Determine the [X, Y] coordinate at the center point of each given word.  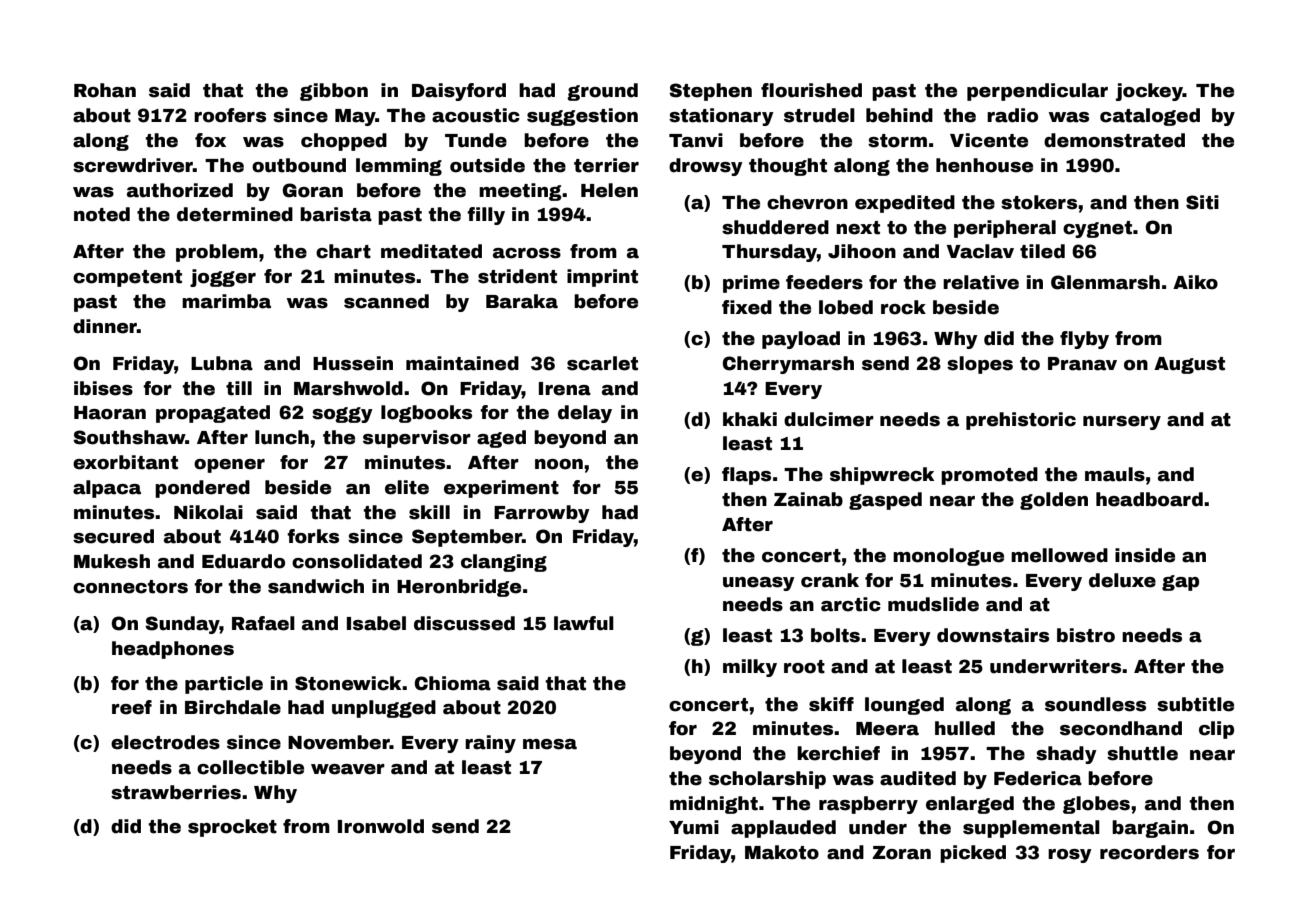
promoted [989, 476]
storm [897, 141]
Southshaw [129, 437]
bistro [1086, 635]
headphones [173, 650]
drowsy [706, 167]
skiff [831, 704]
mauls [1115, 474]
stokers [1039, 202]
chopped [344, 142]
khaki [750, 419]
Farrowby [542, 514]
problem [217, 253]
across [527, 253]
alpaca [107, 489]
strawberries [176, 792]
